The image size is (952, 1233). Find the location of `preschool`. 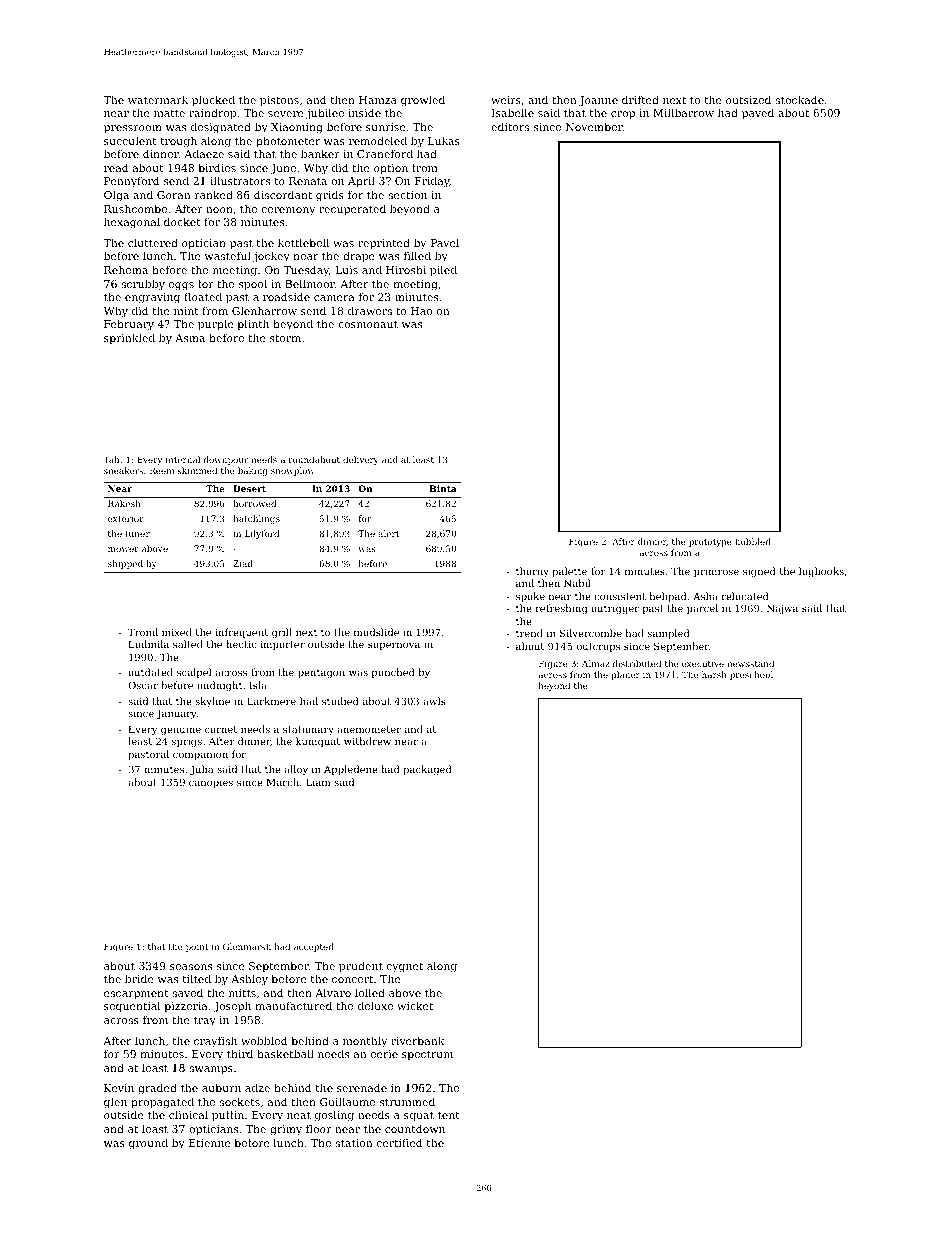

preschool is located at coordinates (751, 675).
